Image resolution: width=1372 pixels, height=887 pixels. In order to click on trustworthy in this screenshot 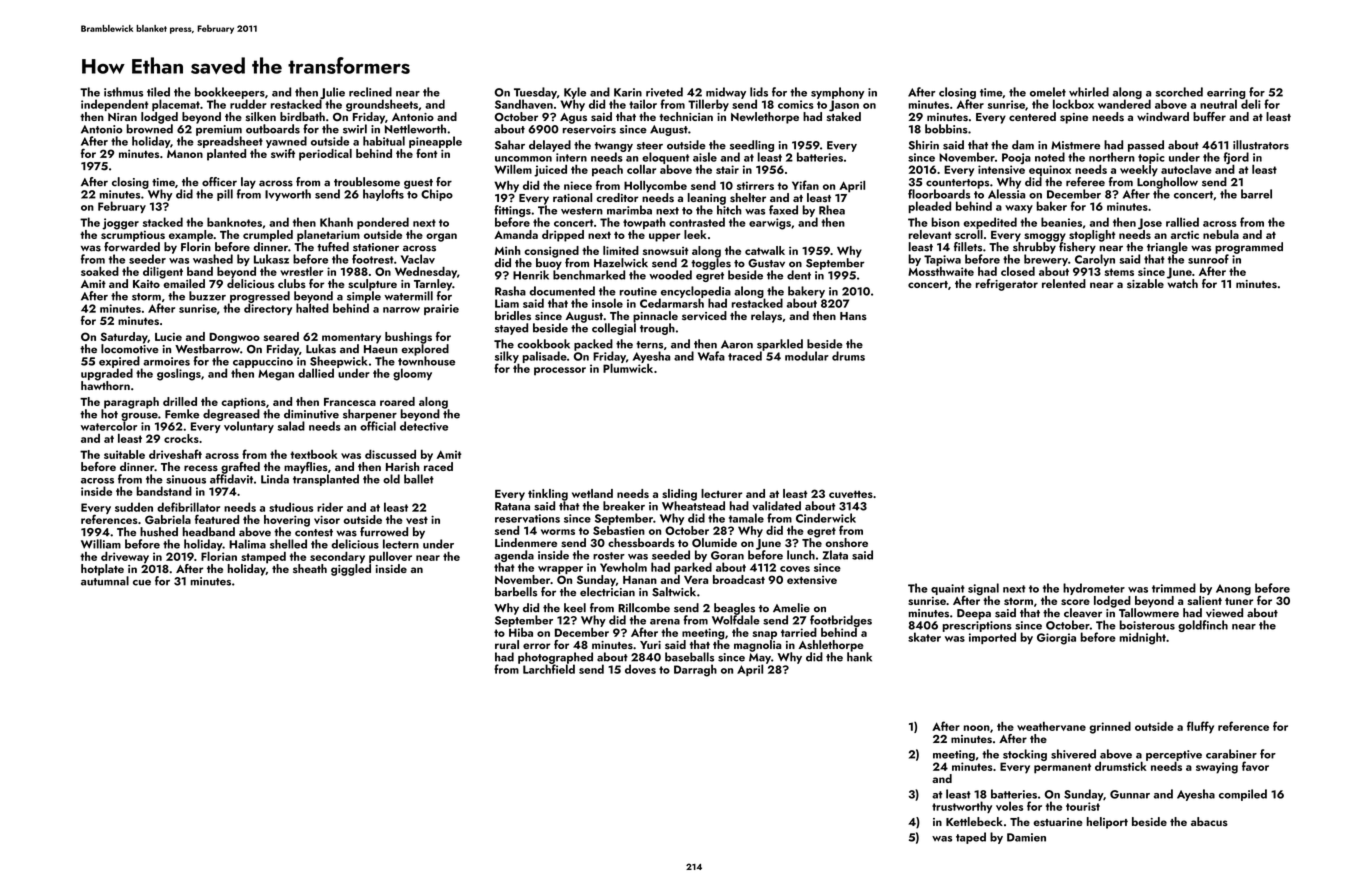, I will do `click(962, 807)`.
